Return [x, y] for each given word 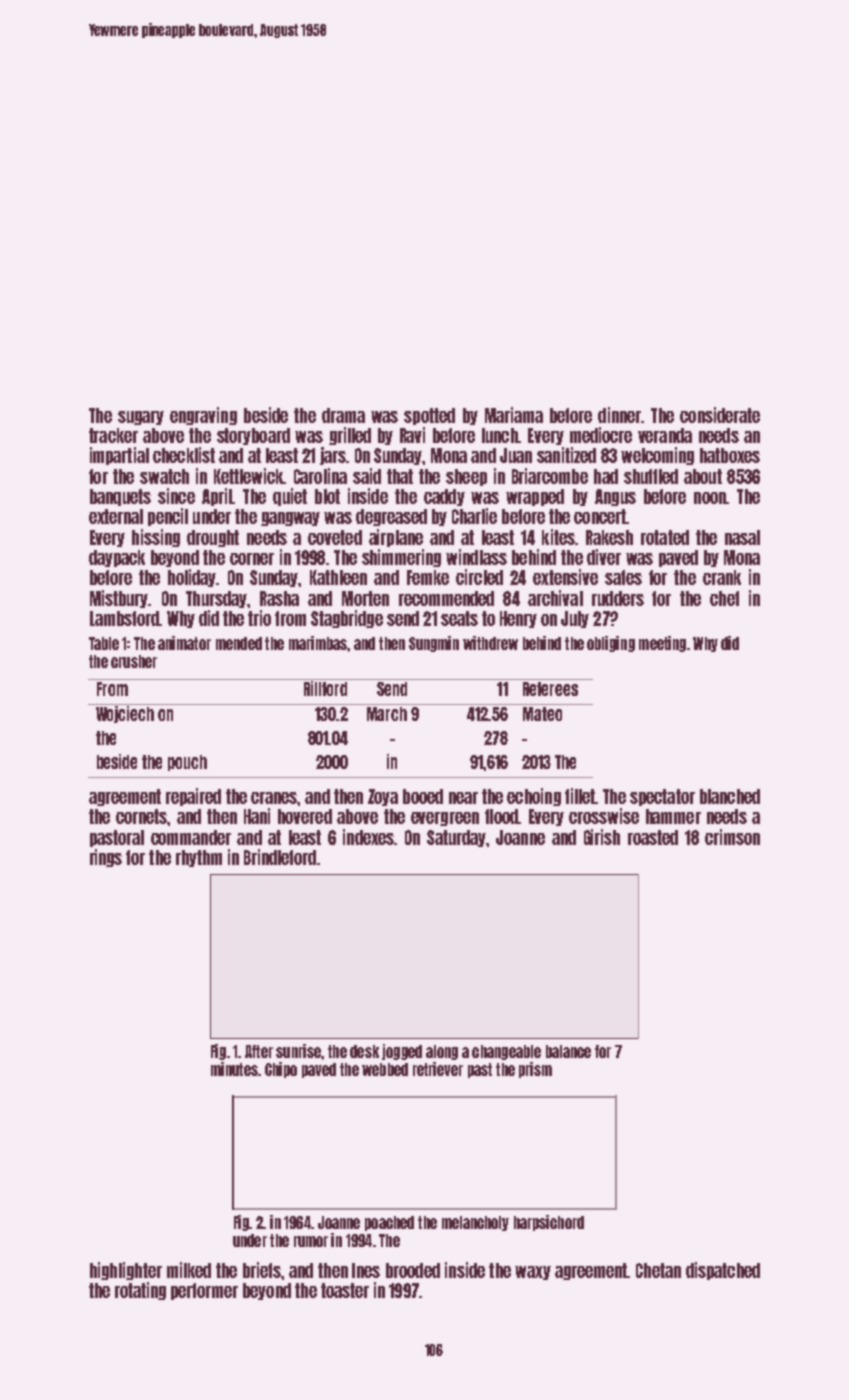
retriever [438, 1069]
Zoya [383, 797]
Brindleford [280, 857]
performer [204, 1291]
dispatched [723, 1271]
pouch [187, 763]
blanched [730, 796]
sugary [141, 418]
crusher [134, 661]
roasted [653, 837]
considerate [720, 415]
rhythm [199, 858]
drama [343, 415]
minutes [234, 1069]
